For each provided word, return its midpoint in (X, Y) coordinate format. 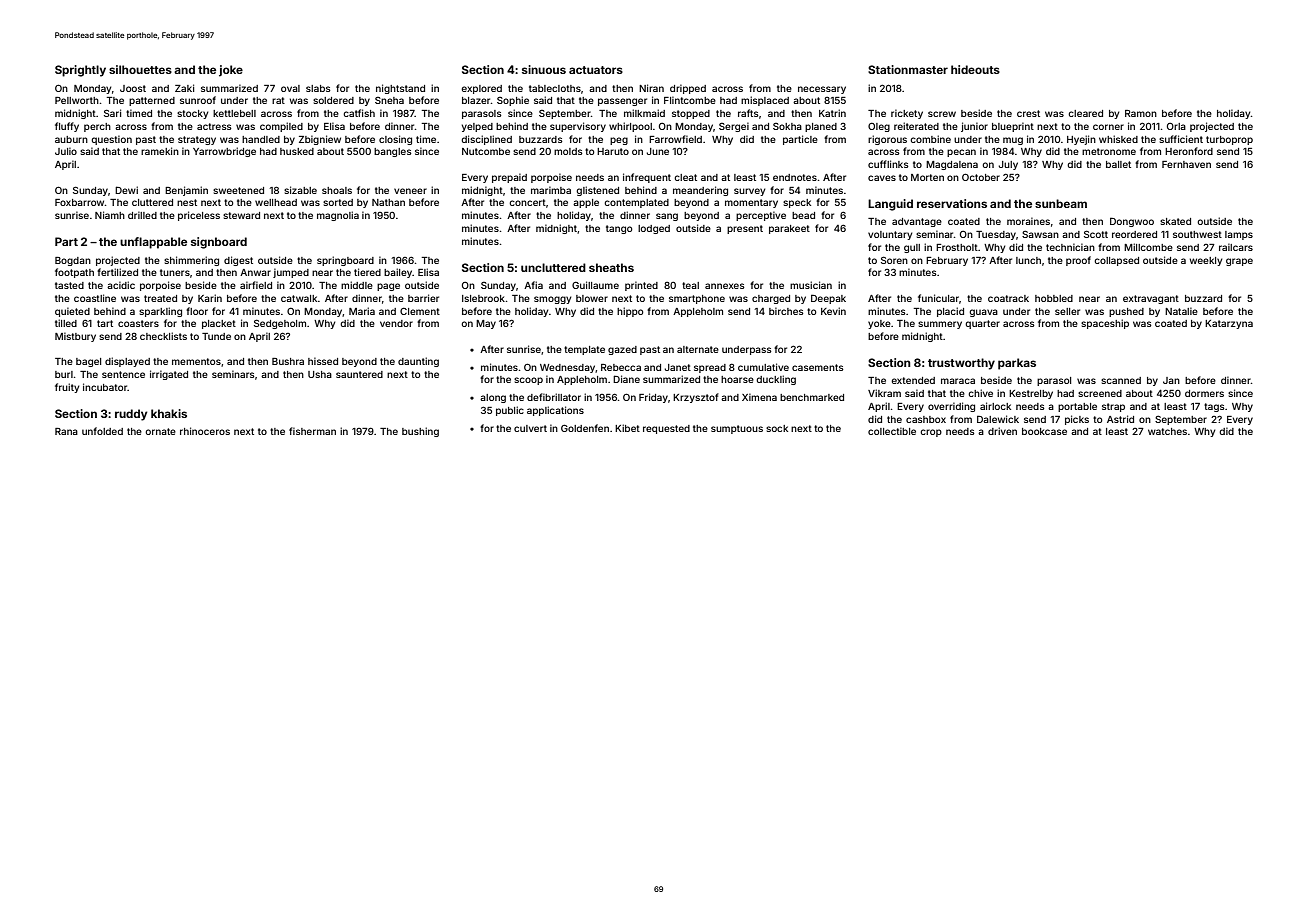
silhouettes (140, 69)
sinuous (544, 69)
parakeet (789, 229)
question (111, 140)
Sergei (734, 127)
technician (1070, 247)
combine (930, 139)
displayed (127, 362)
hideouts (975, 69)
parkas (1017, 364)
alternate (698, 349)
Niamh (110, 215)
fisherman (312, 431)
